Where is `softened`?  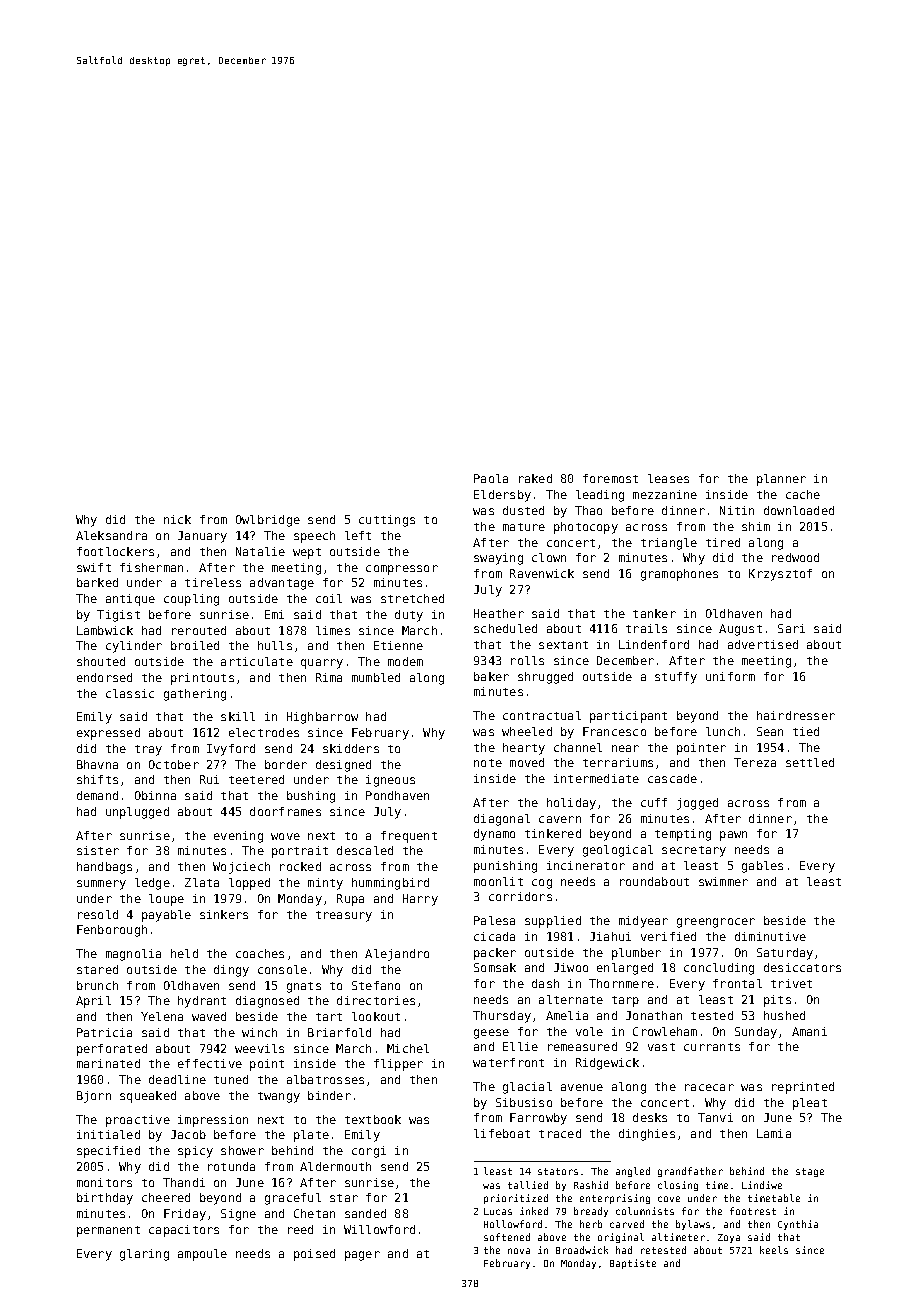
softened is located at coordinates (507, 1237).
